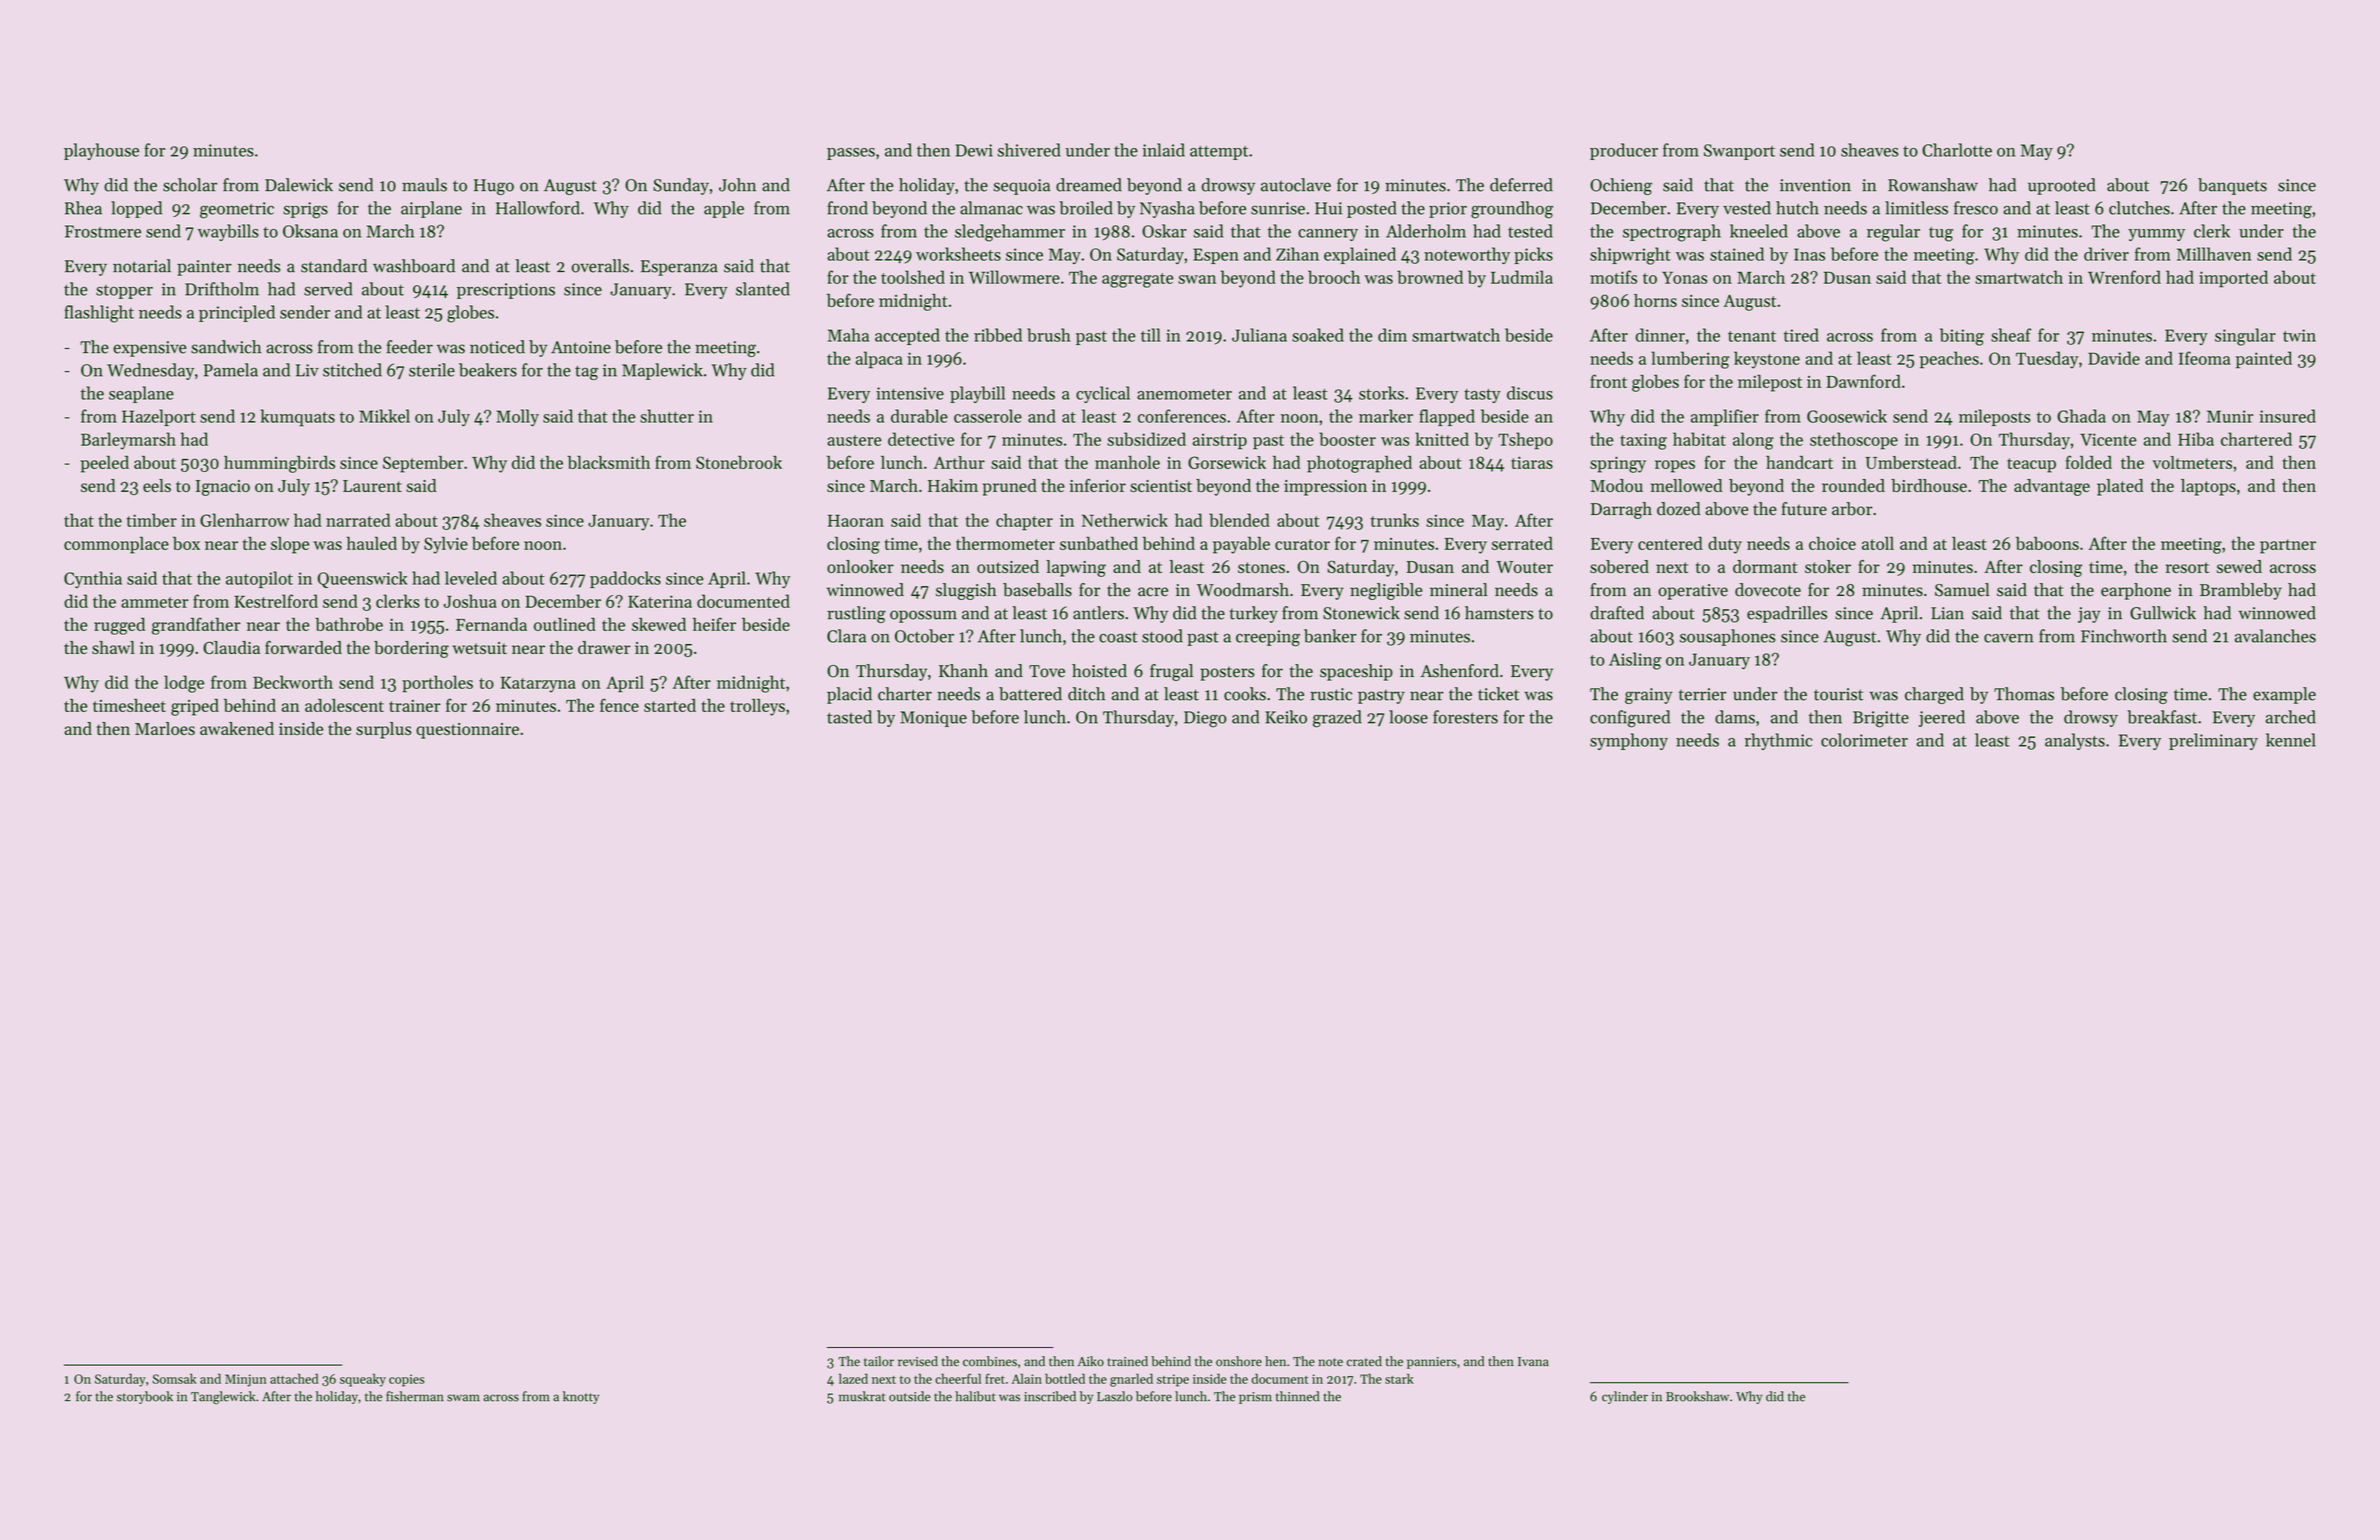 The height and width of the screenshot is (1540, 2380). Describe the element at coordinates (2124, 636) in the screenshot. I see `Finchworth` at that location.
